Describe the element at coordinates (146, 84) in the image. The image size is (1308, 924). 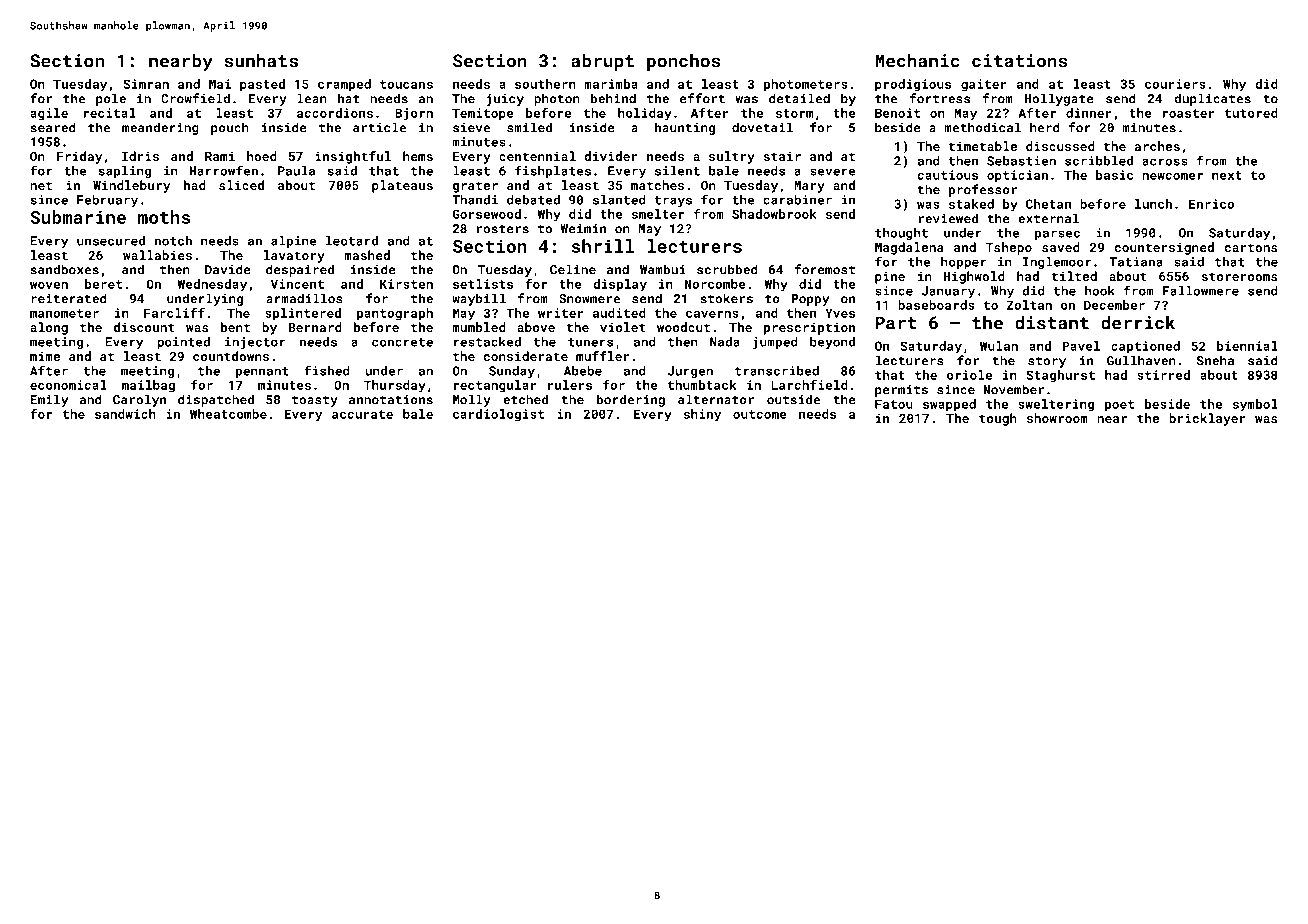
I see `Simran` at that location.
